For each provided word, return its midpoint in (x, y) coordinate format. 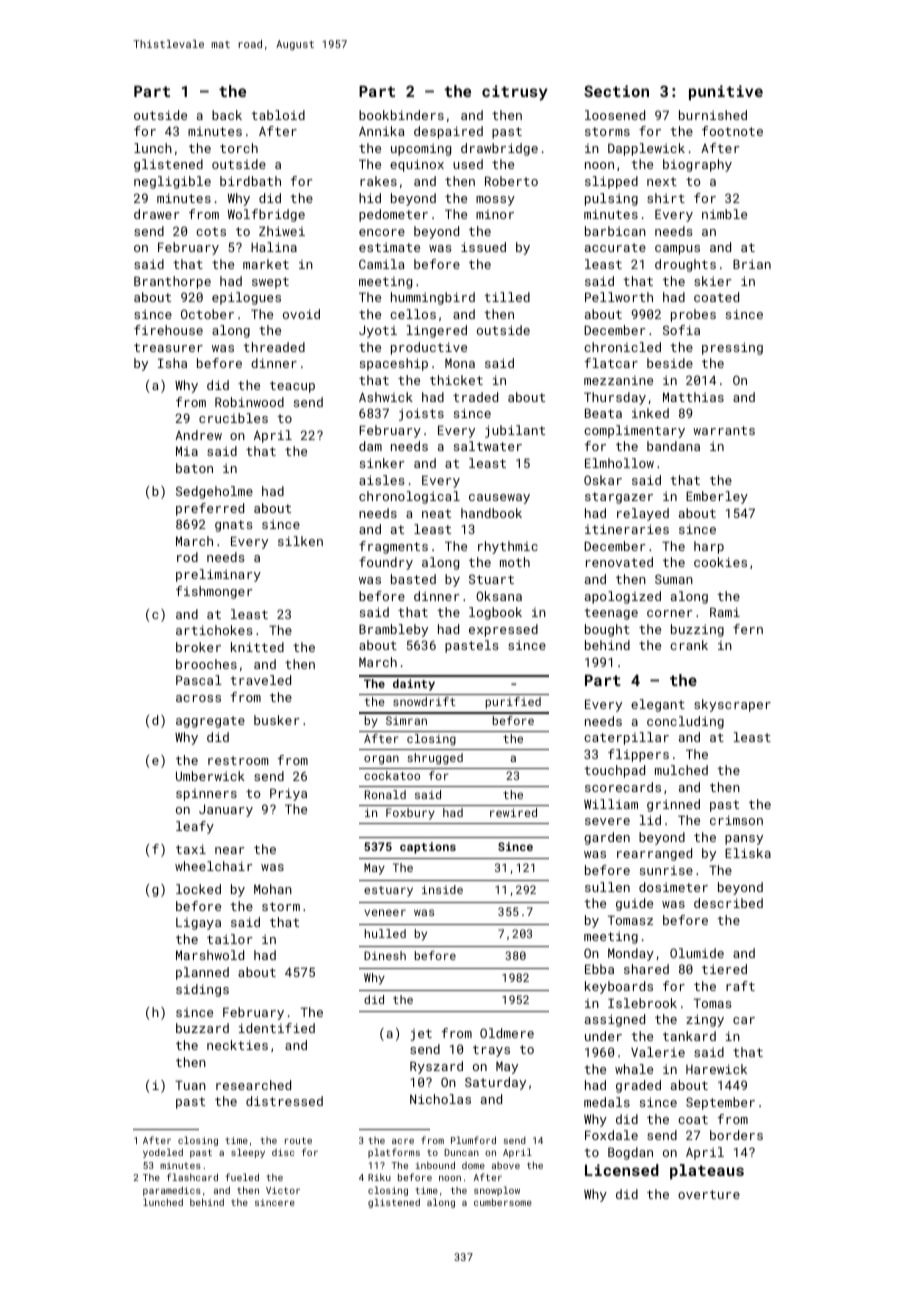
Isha (172, 363)
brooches (206, 664)
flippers (638, 755)
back (227, 115)
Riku (379, 1177)
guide (634, 904)
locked (198, 889)
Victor (283, 1190)
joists (421, 414)
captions (428, 848)
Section (616, 91)
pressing (732, 348)
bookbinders (401, 115)
